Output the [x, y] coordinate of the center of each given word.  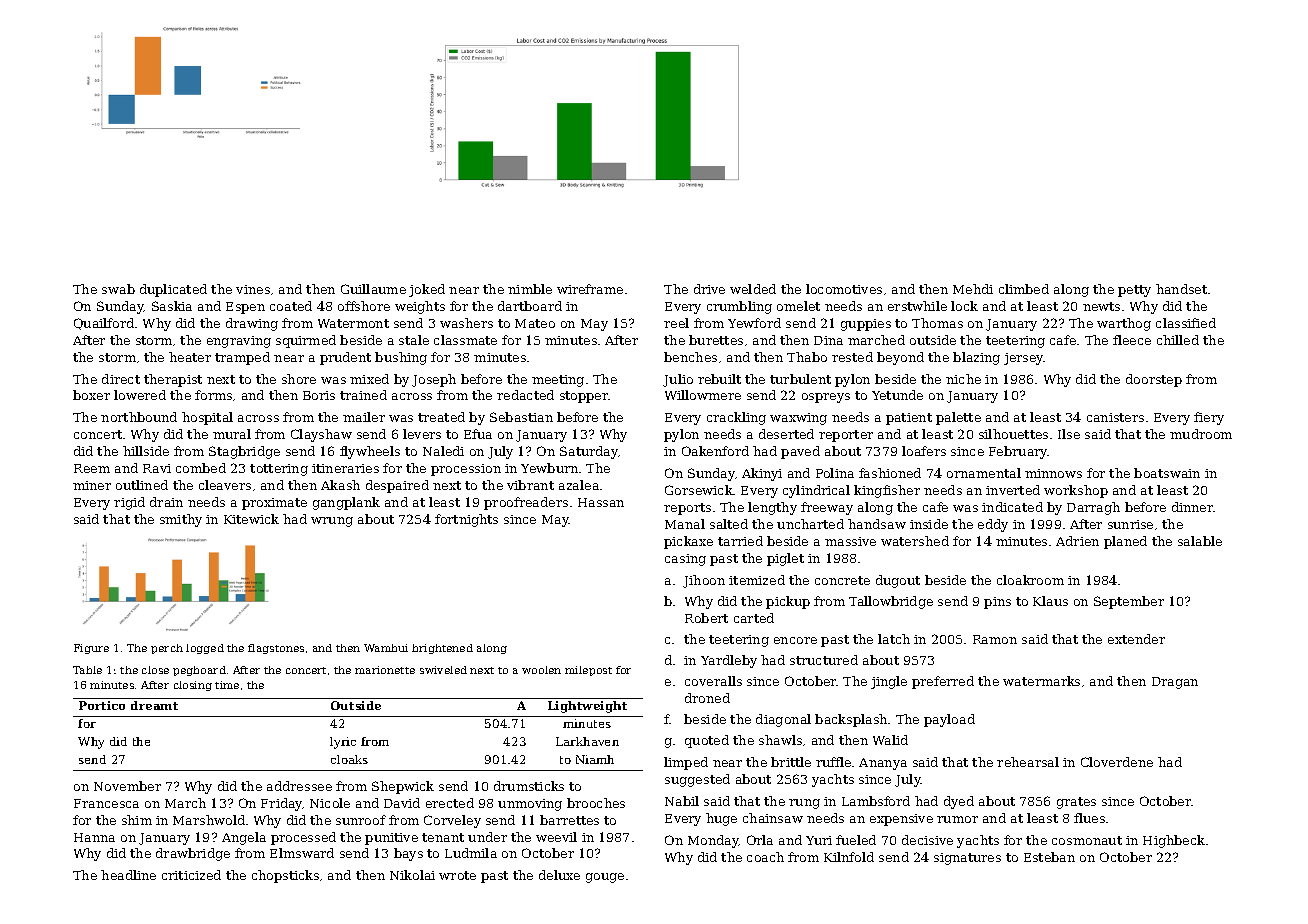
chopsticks [285, 876]
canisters [1115, 417]
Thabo [807, 357]
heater [190, 357]
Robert [706, 618]
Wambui [386, 648]
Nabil [682, 801]
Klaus [1050, 601]
